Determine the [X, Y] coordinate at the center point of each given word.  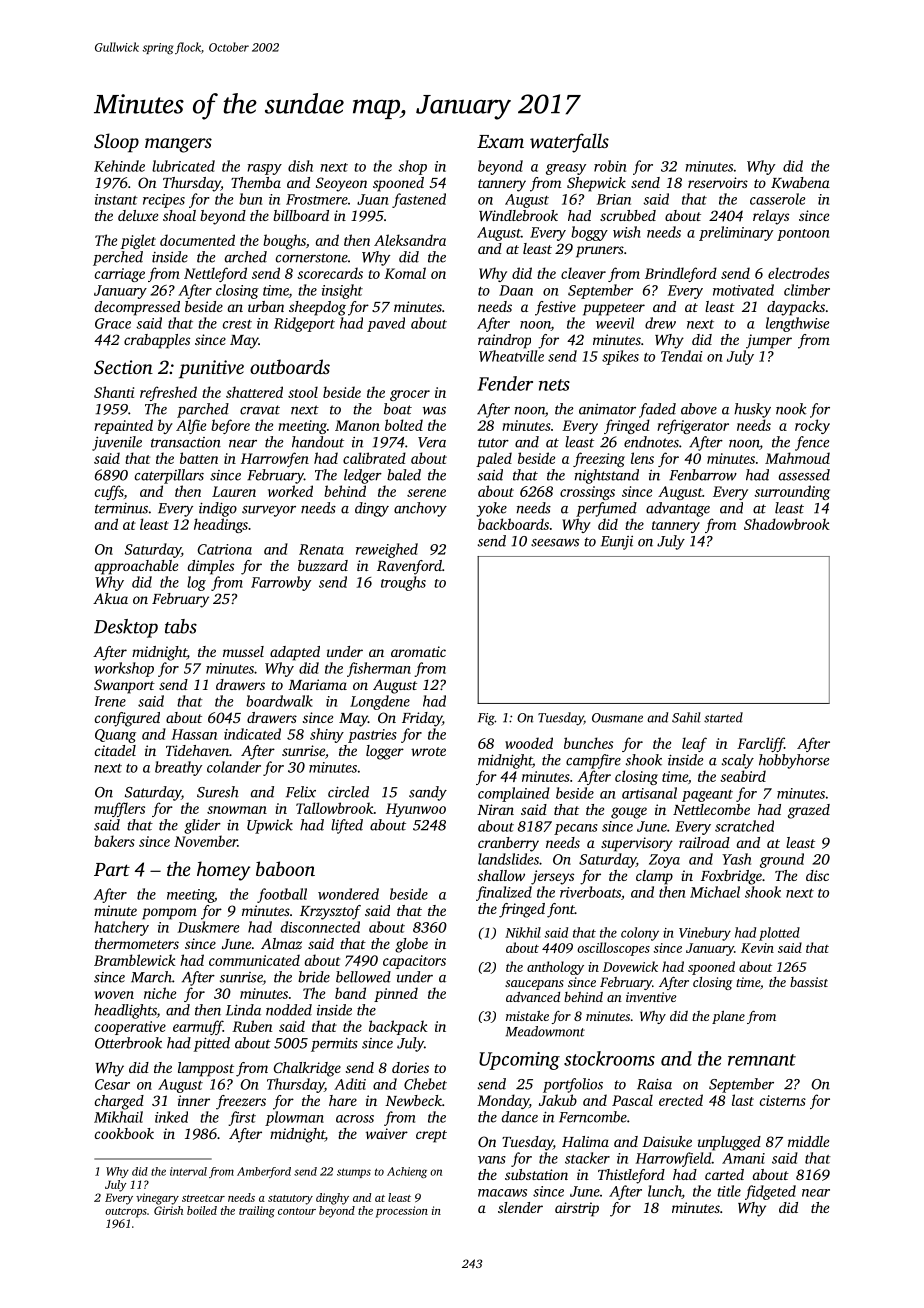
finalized [504, 893]
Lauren [234, 491]
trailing [257, 1212]
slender [520, 1207]
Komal [405, 273]
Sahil [686, 717]
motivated [743, 290]
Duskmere [208, 927]
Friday [422, 719]
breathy [178, 768]
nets [554, 385]
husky [752, 410]
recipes [164, 201]
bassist [809, 982]
